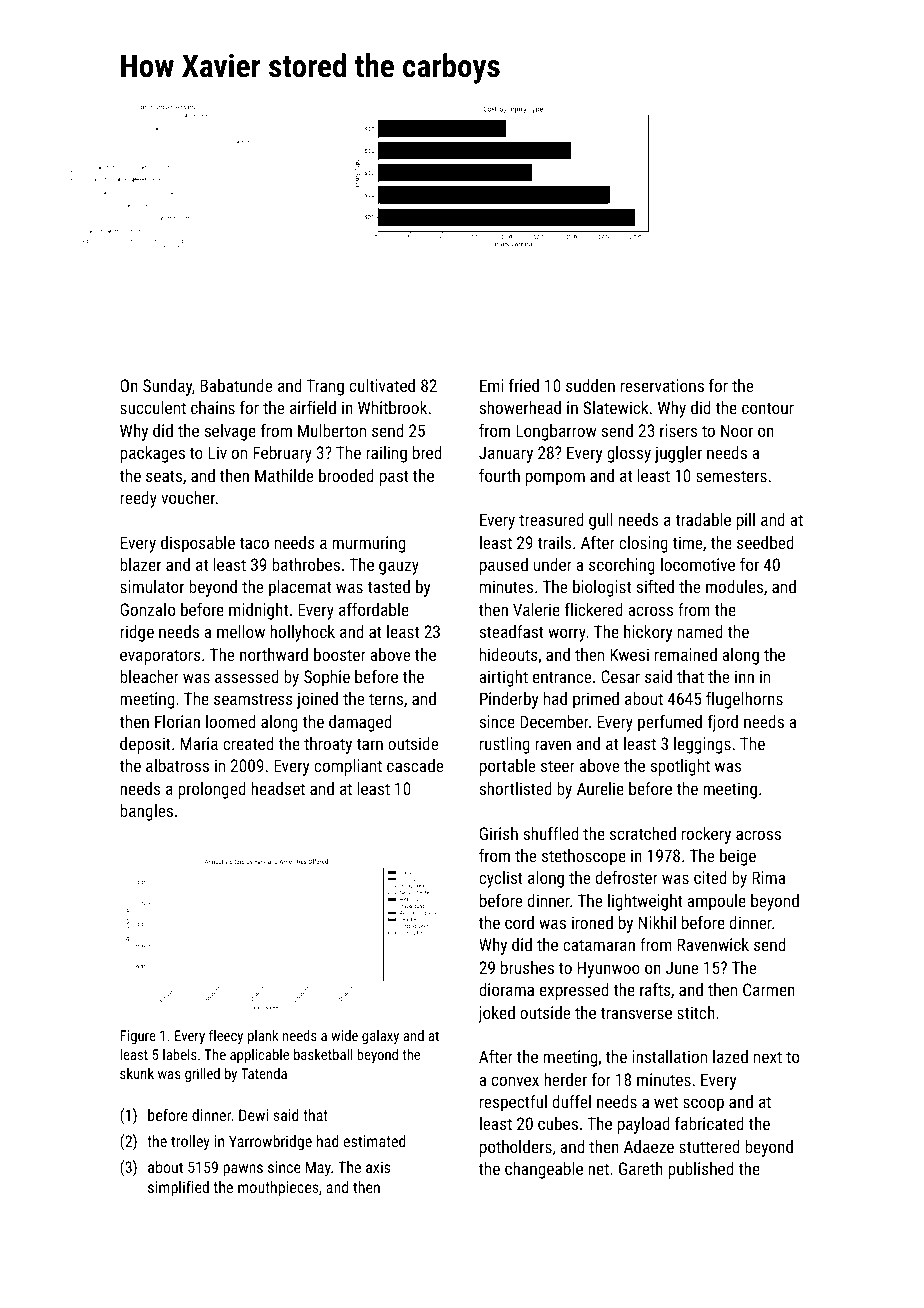  What do you see at coordinates (524, 385) in the page?
I see `fried` at bounding box center [524, 385].
